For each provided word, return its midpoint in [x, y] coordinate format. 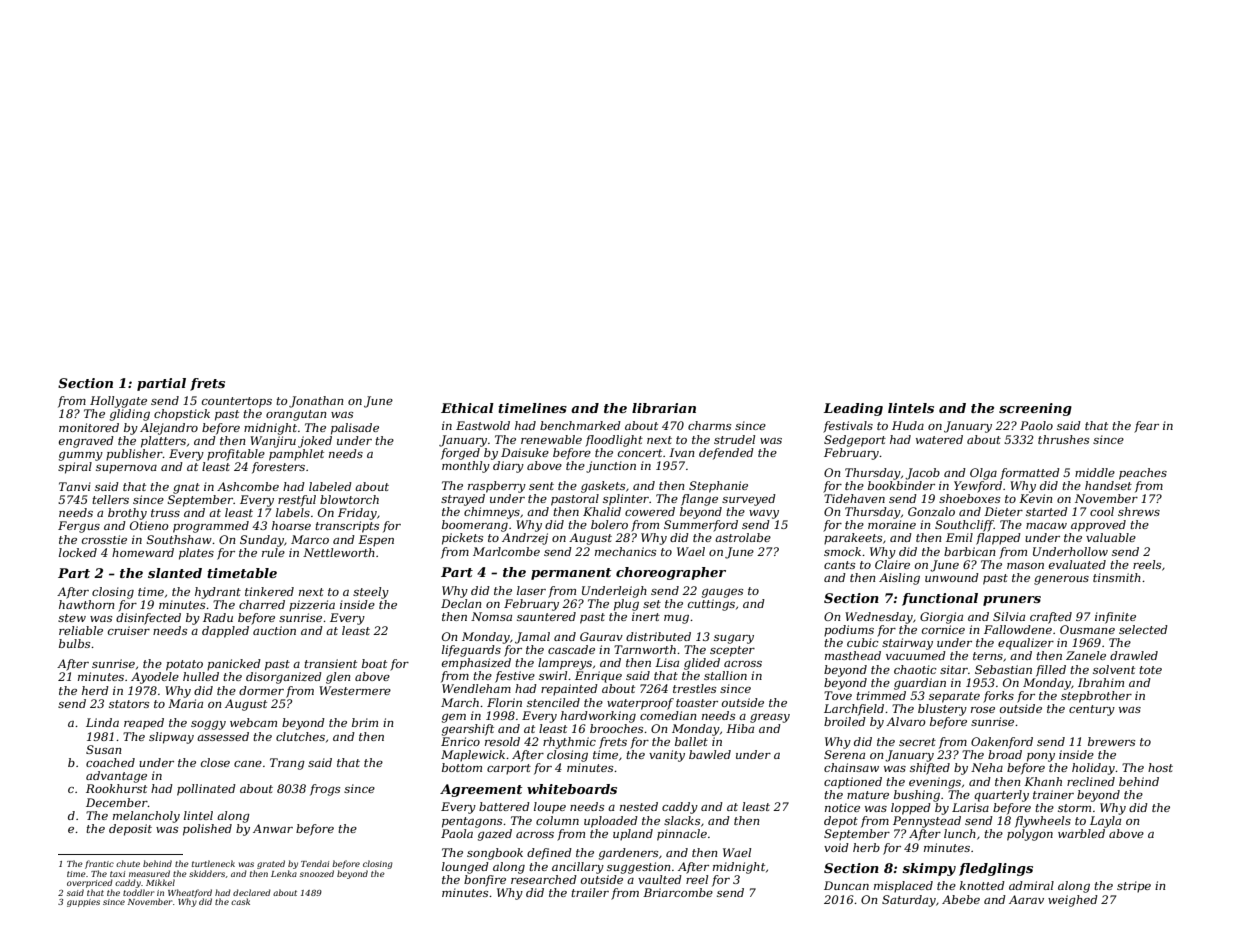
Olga [983, 474]
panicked [234, 665]
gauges [722, 593]
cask [240, 901]
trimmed [881, 695]
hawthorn [86, 604]
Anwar [273, 828]
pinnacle [682, 835]
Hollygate [118, 402]
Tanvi [74, 486]
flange [699, 500]
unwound [952, 577]
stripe [1134, 887]
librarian [664, 408]
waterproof [640, 704]
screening [1035, 409]
